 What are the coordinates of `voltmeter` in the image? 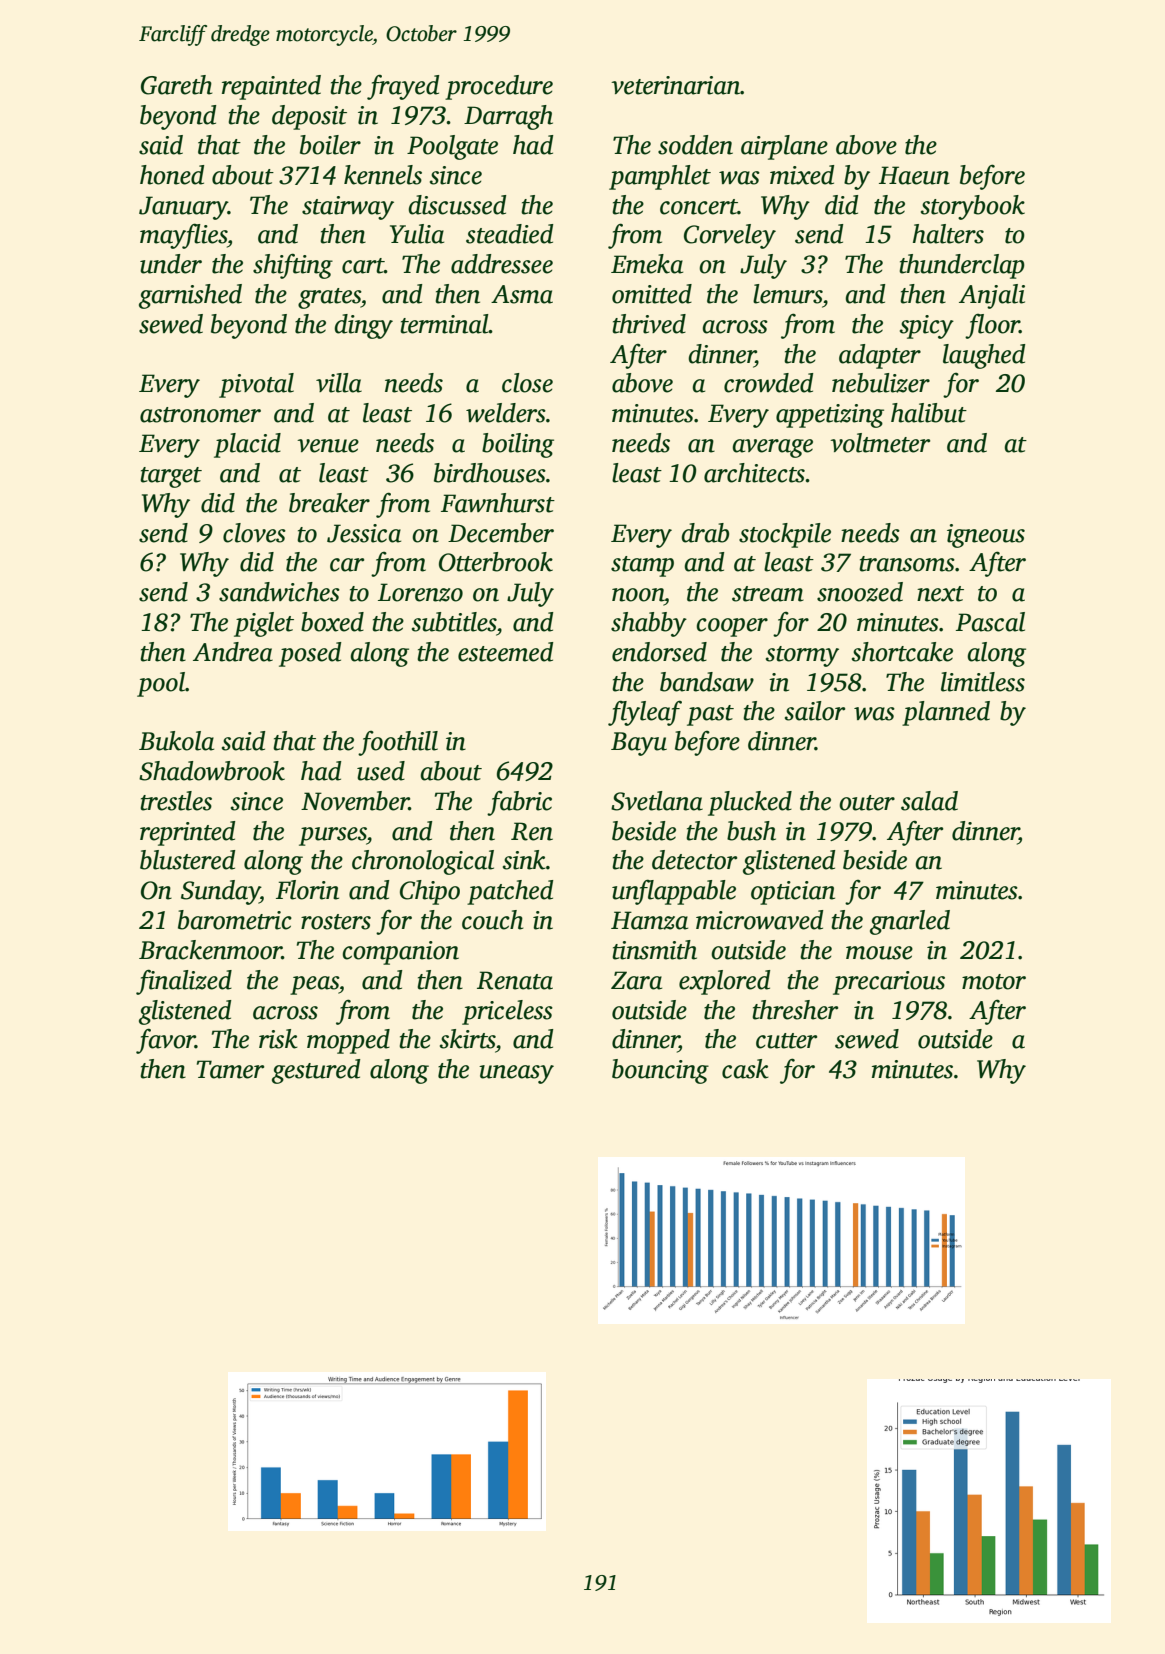 It's located at (880, 443).
